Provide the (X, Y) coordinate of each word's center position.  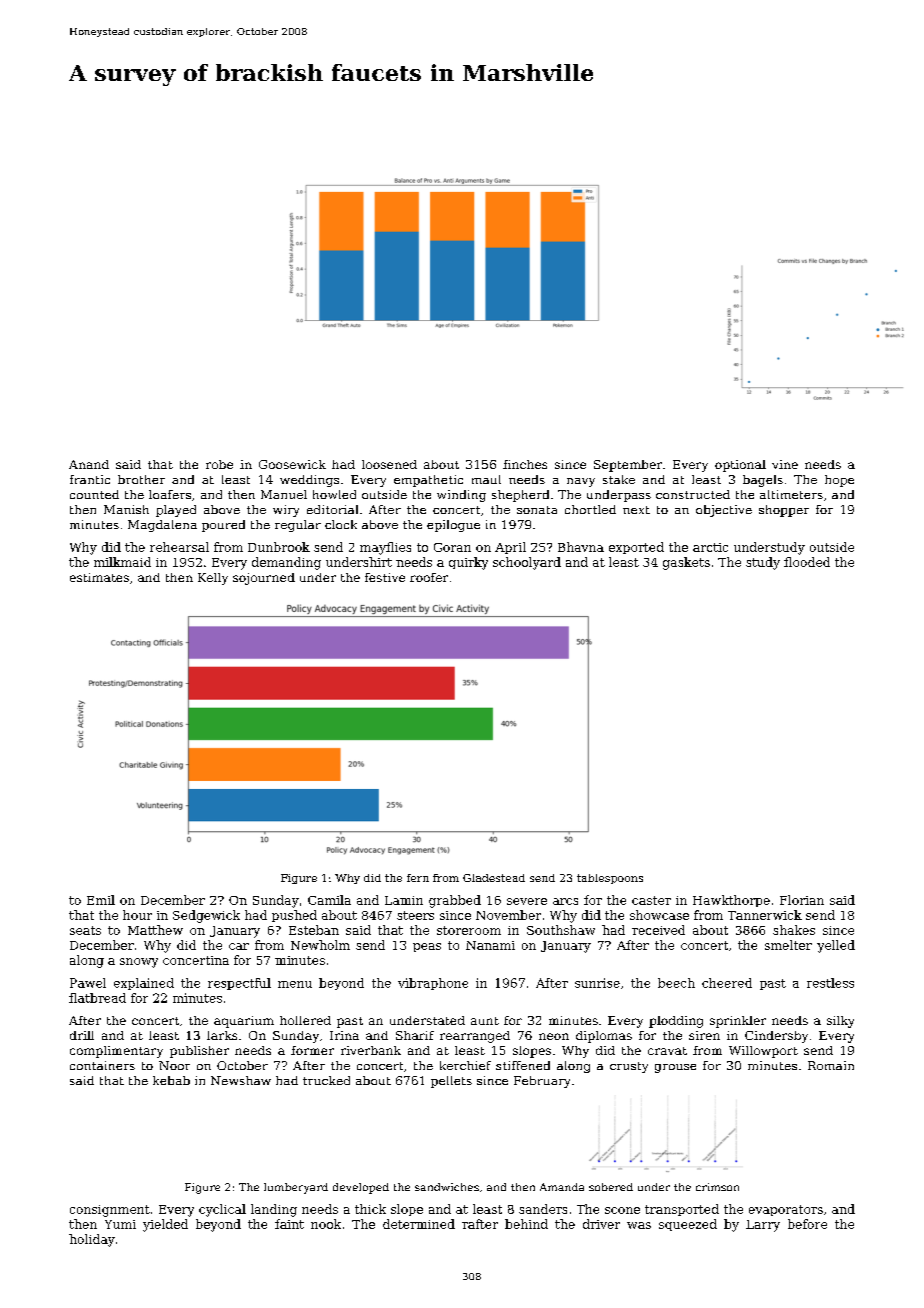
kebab (171, 1080)
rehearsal (179, 547)
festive (385, 577)
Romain (831, 1065)
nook (326, 1224)
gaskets (686, 563)
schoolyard (527, 563)
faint (289, 1224)
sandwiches (447, 1187)
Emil (101, 900)
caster (651, 900)
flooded (807, 562)
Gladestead (494, 878)
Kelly (213, 579)
